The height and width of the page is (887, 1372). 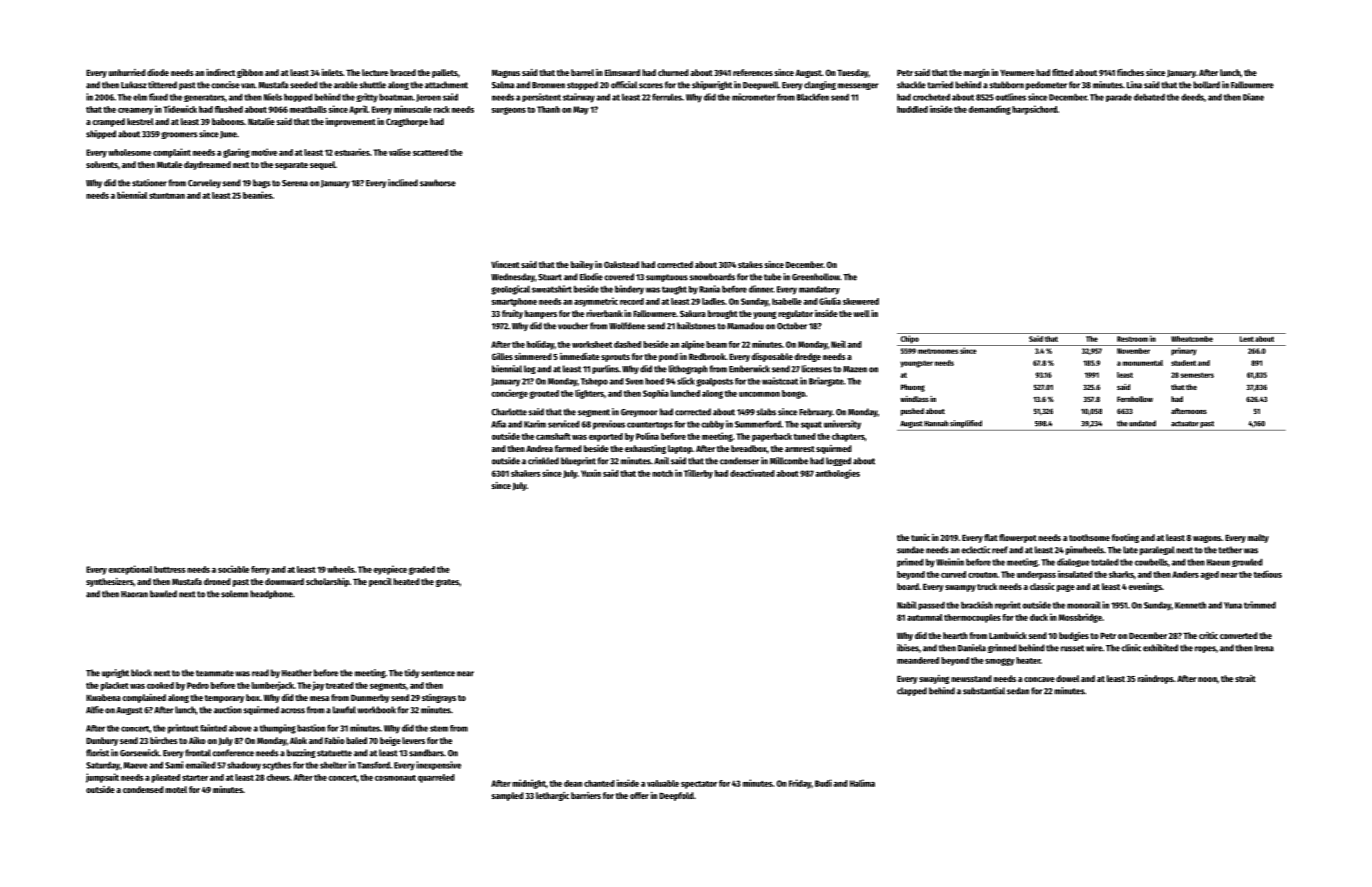 What do you see at coordinates (127, 72) in the page?
I see `unhurried` at bounding box center [127, 72].
